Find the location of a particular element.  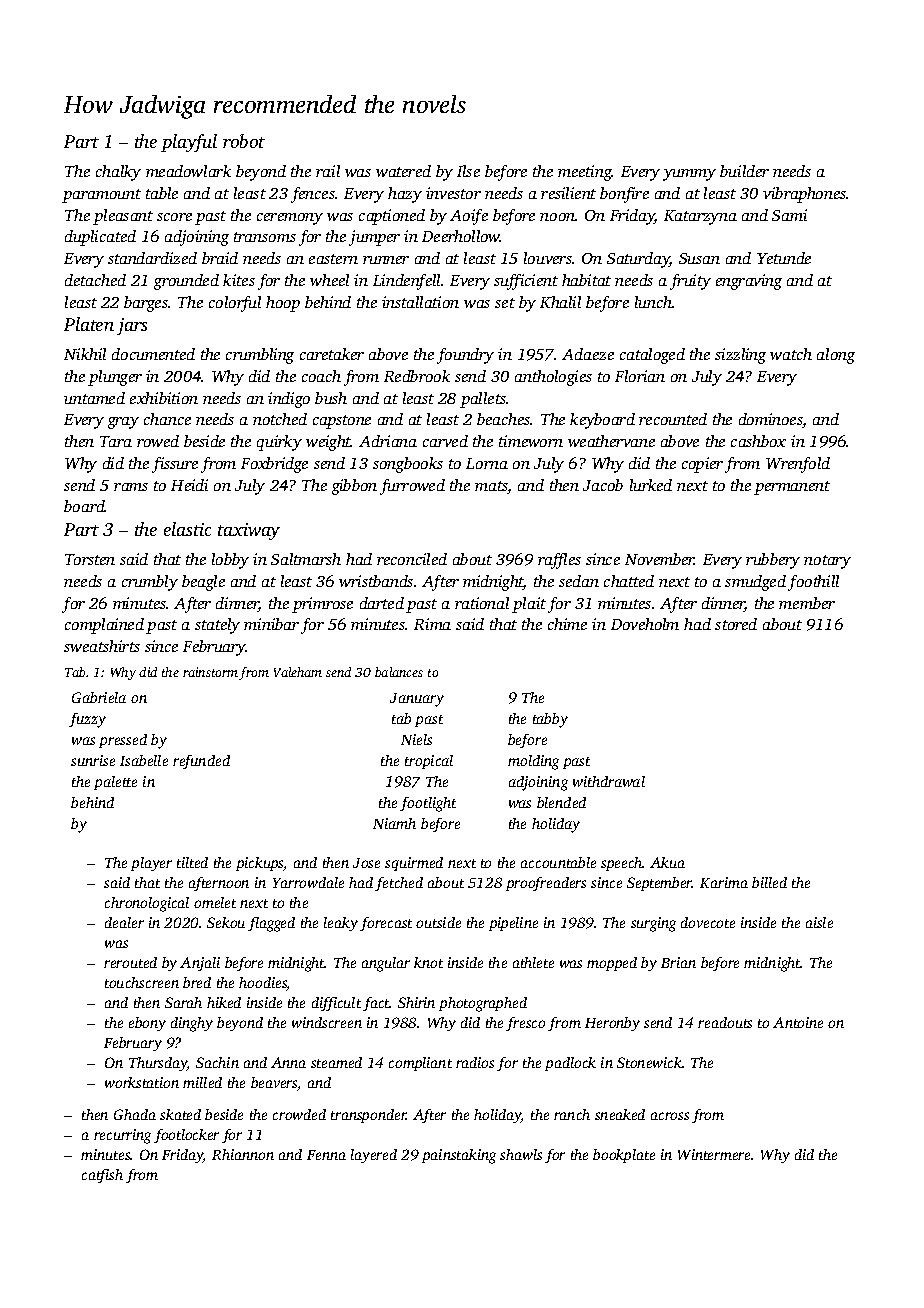

radios is located at coordinates (475, 1062).
